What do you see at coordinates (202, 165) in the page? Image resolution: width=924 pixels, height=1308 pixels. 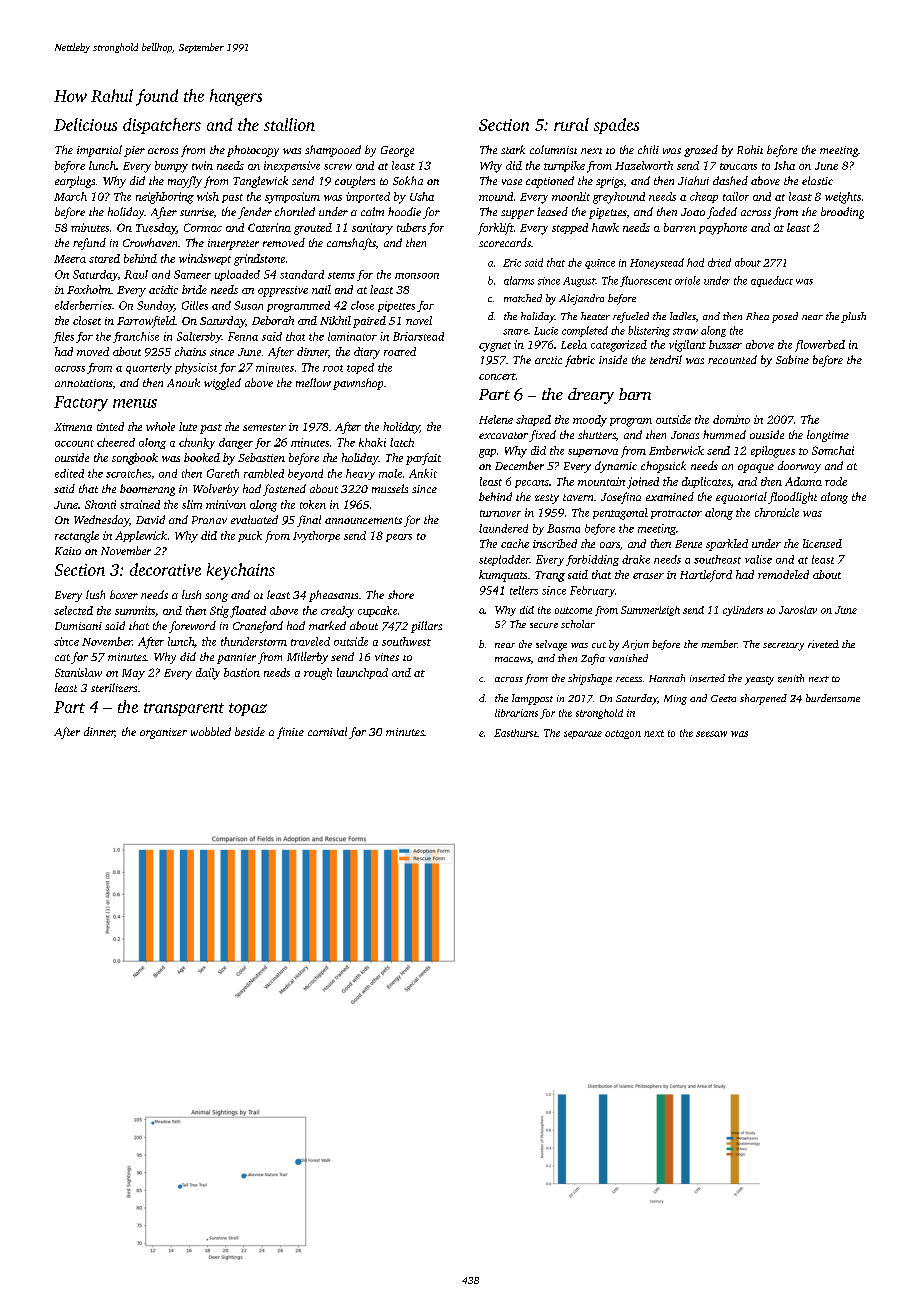 I see `twin` at bounding box center [202, 165].
